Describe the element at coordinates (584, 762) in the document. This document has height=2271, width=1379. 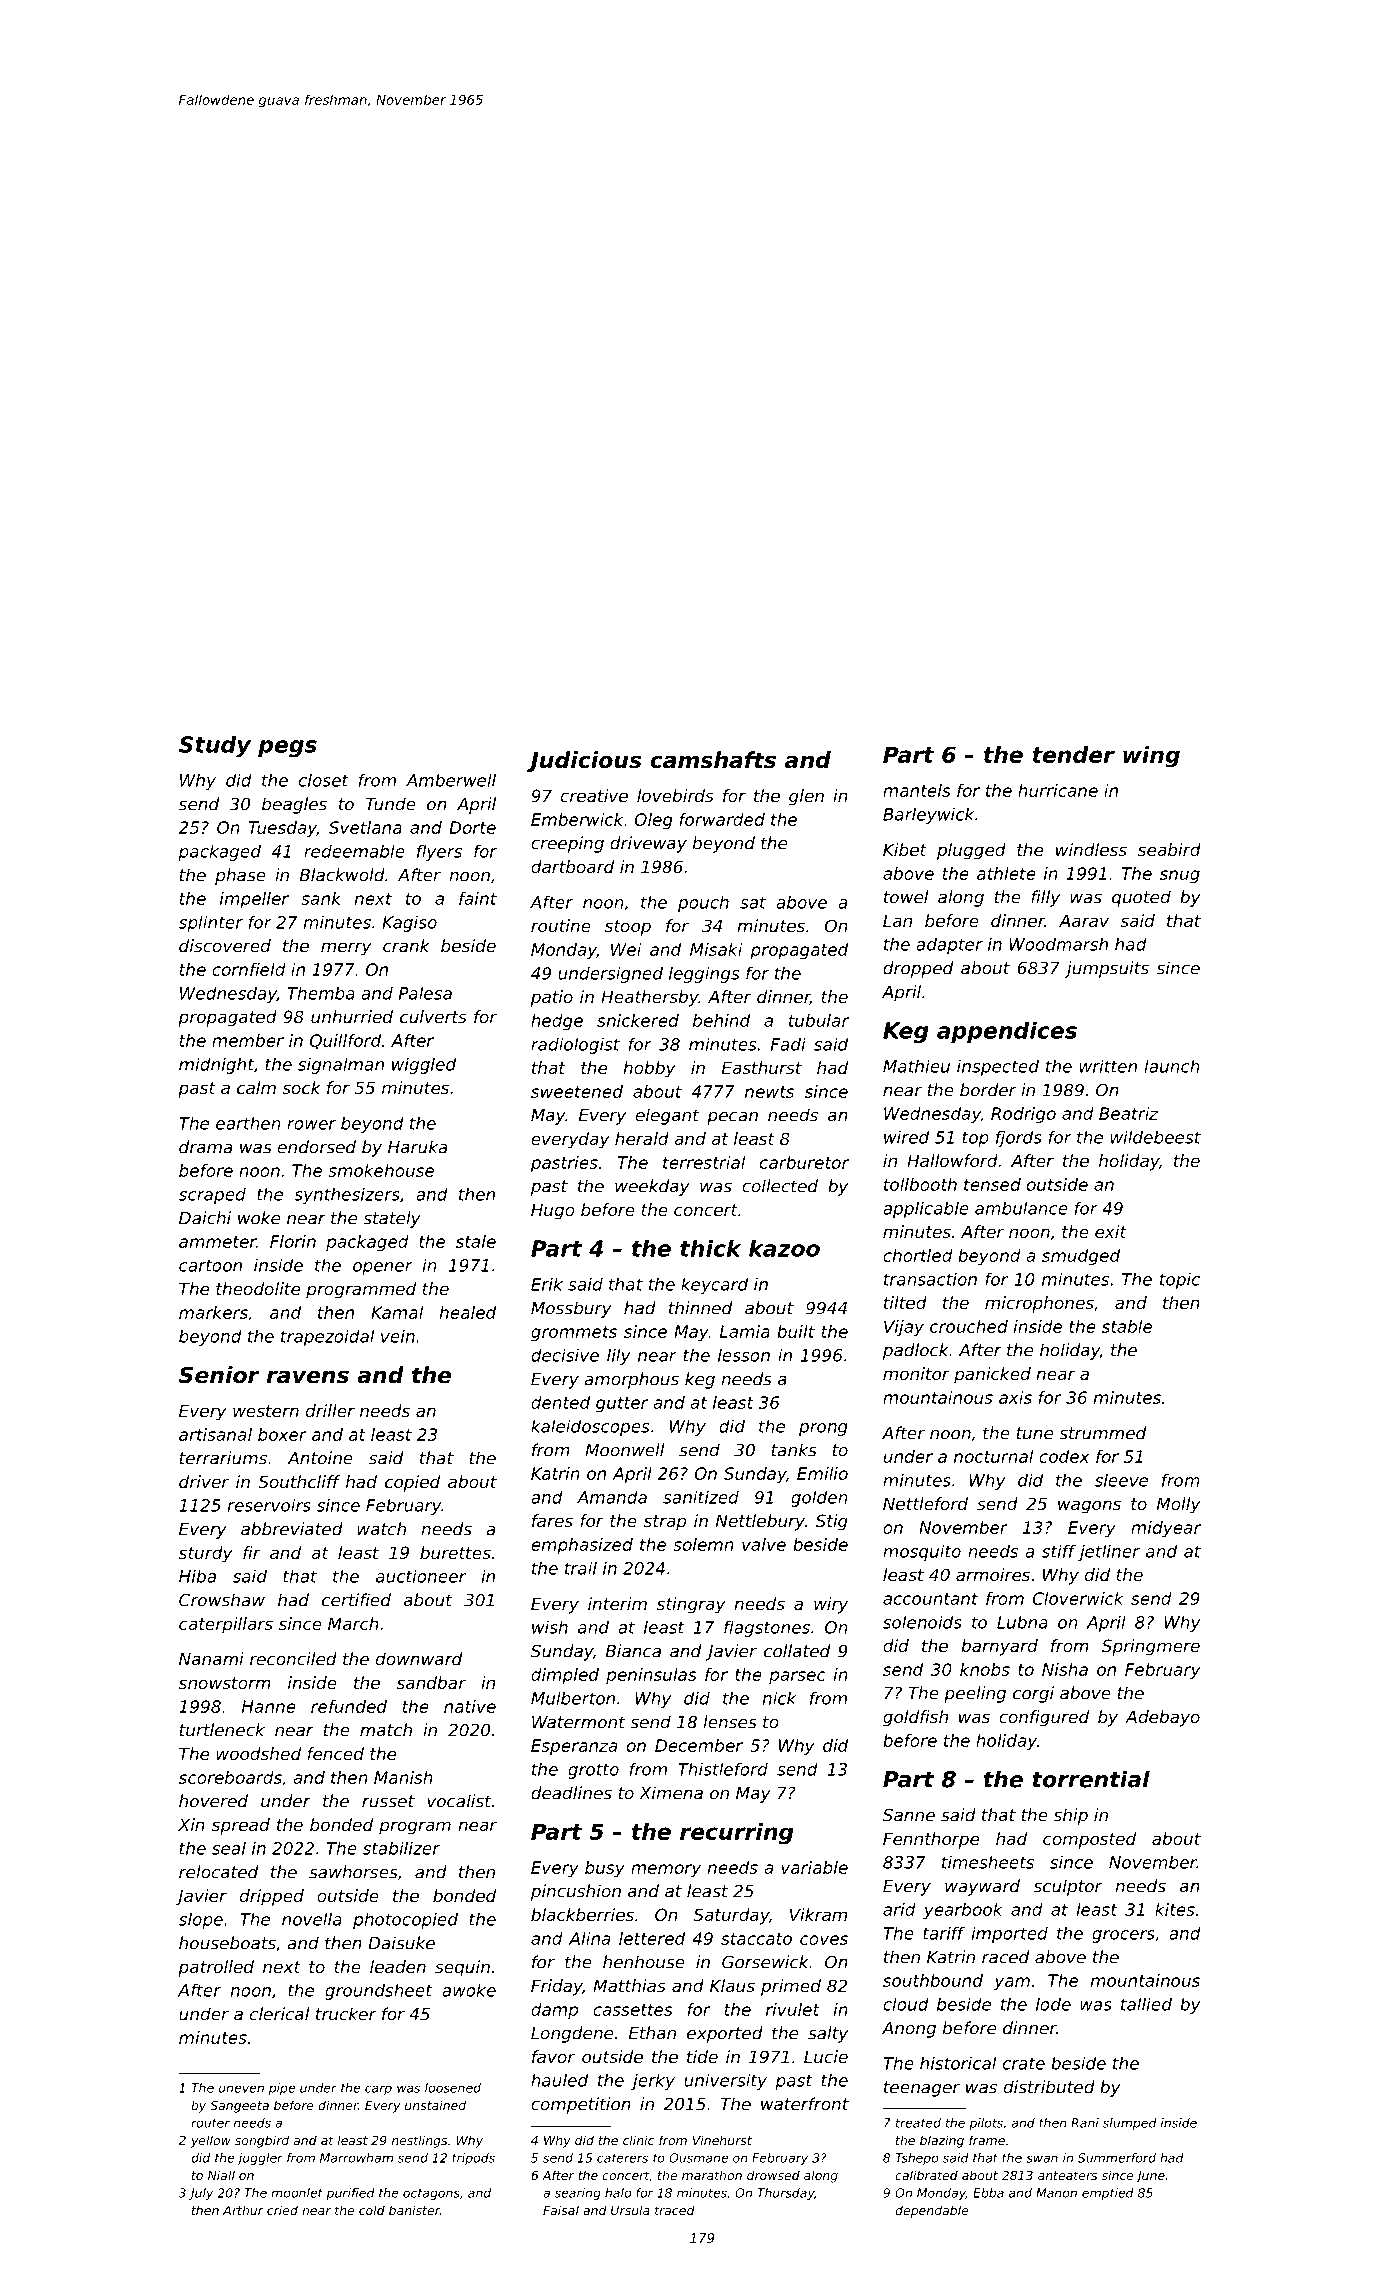
I see `Judicious` at that location.
